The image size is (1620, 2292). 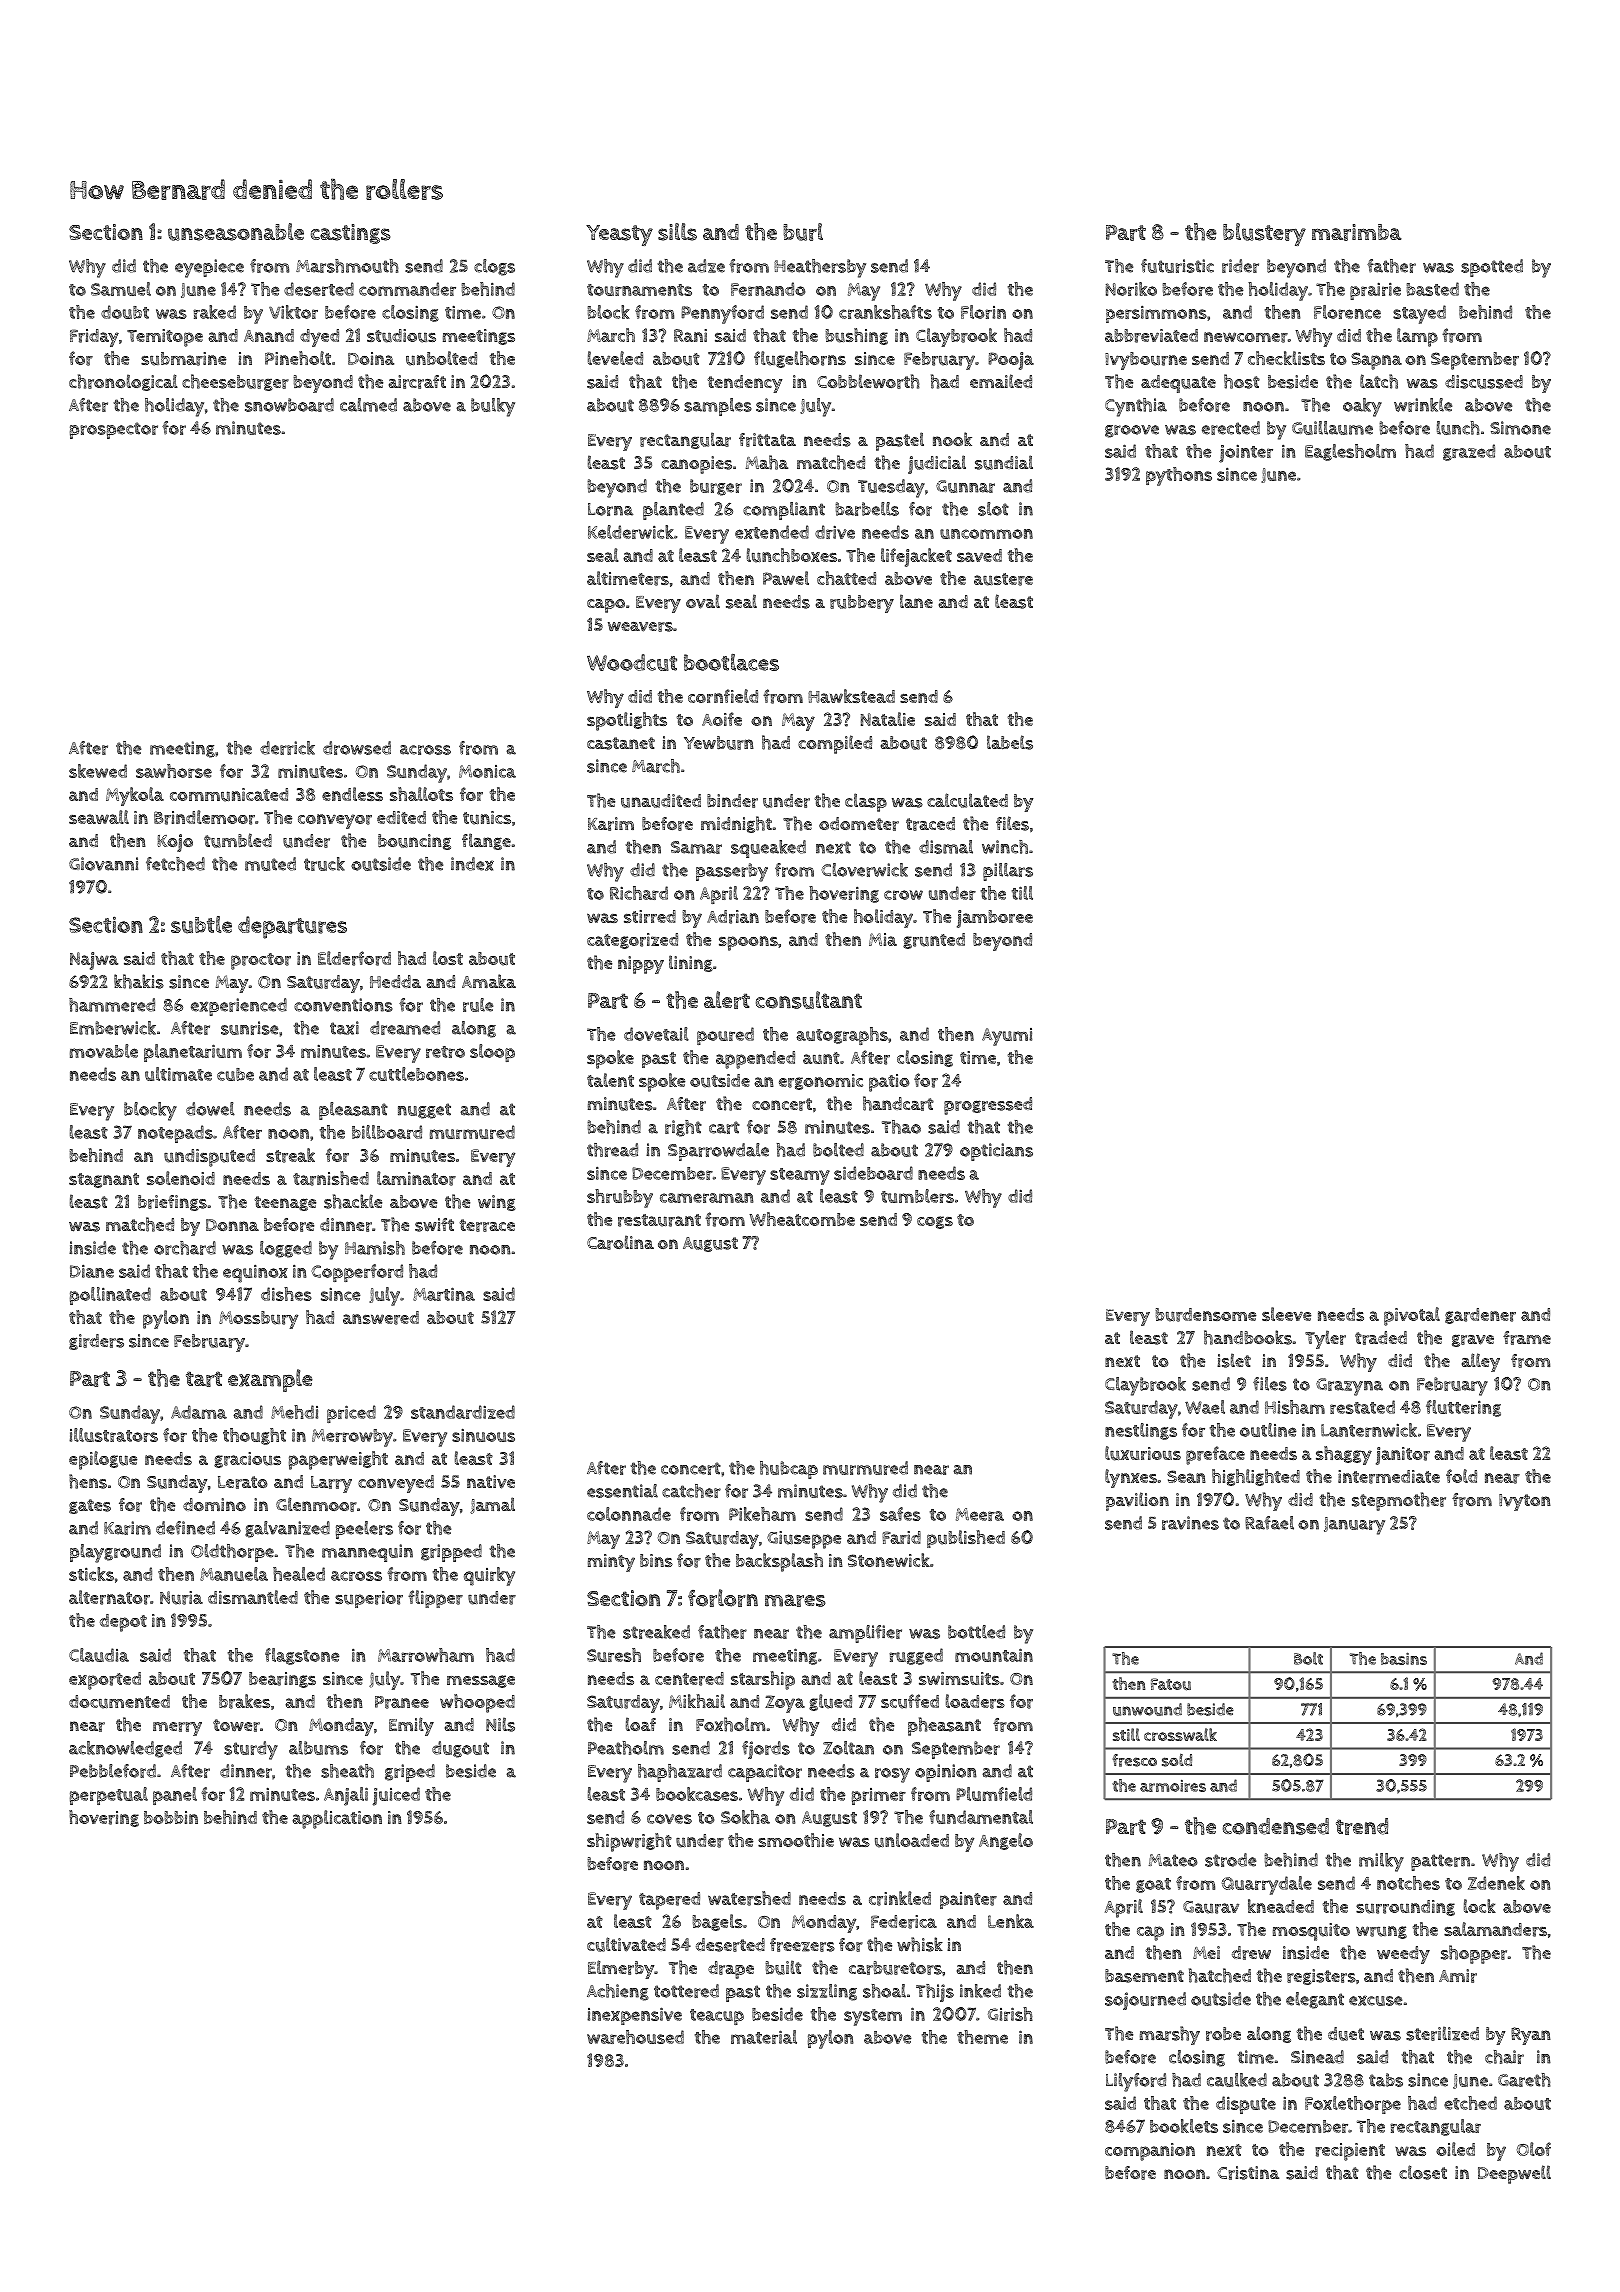 I want to click on emailed, so click(x=1001, y=381).
